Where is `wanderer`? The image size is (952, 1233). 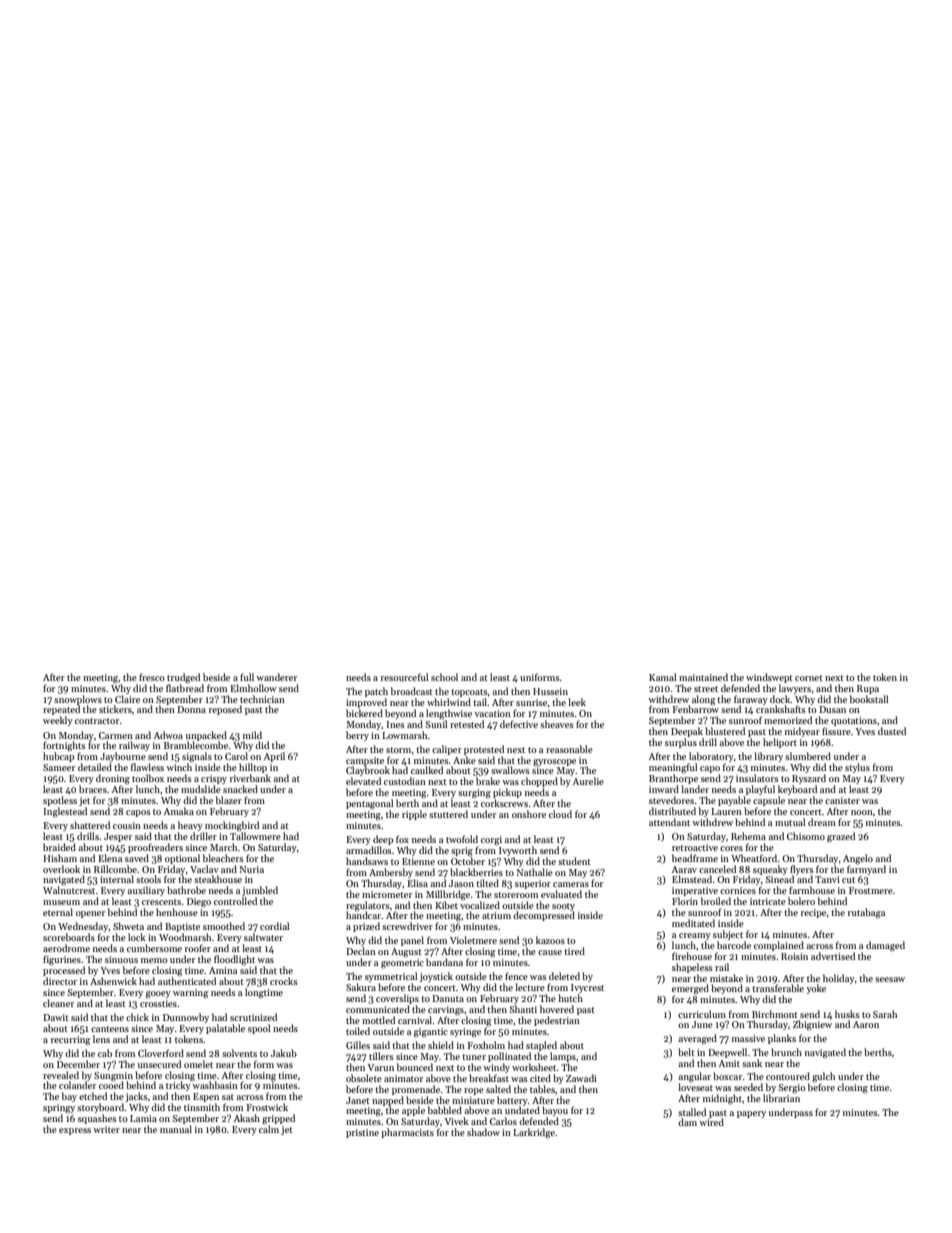 wanderer is located at coordinates (276, 677).
